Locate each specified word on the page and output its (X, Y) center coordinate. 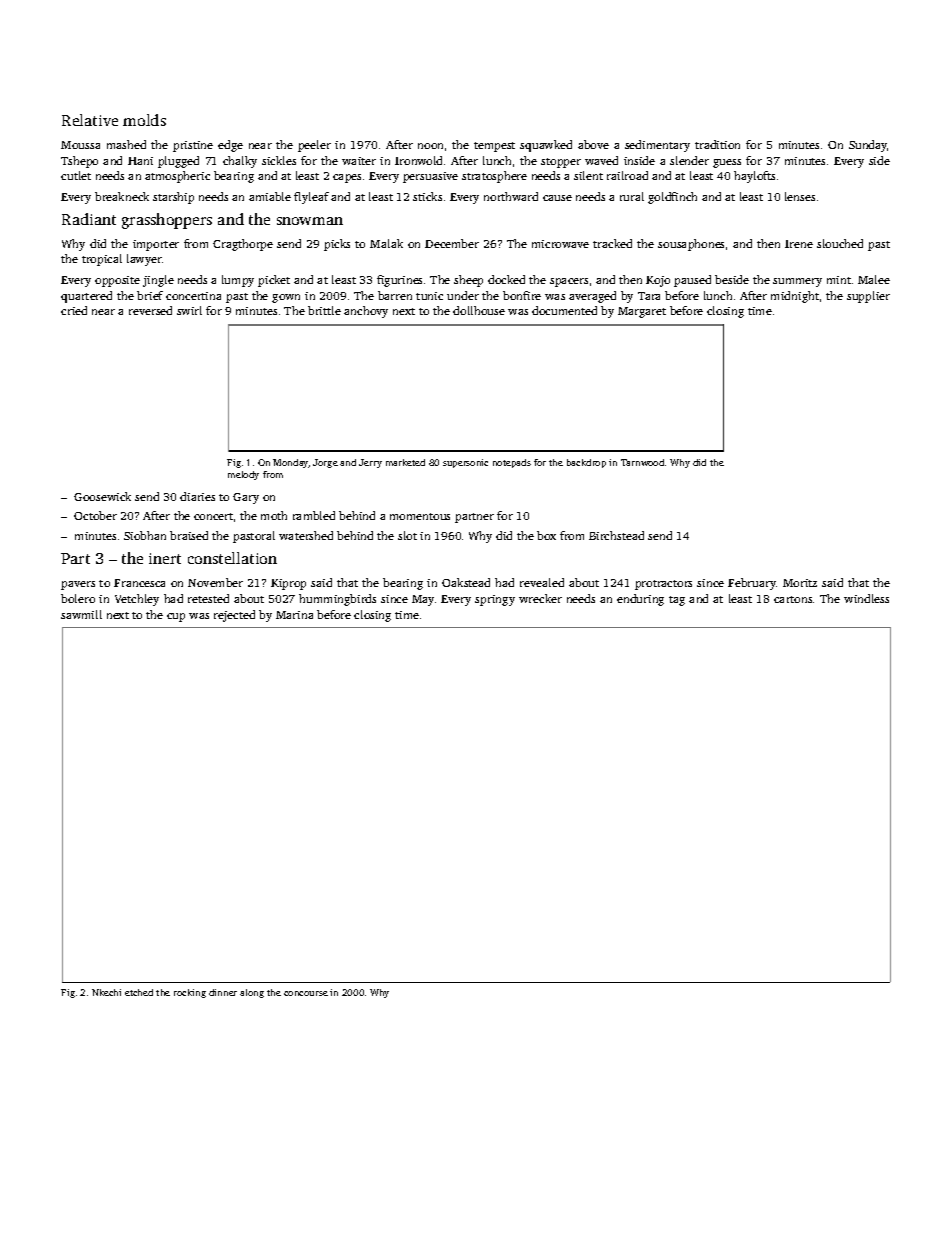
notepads (512, 463)
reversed (150, 310)
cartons (793, 599)
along (252, 993)
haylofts (754, 177)
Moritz (800, 583)
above (593, 144)
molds (144, 120)
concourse (306, 993)
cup (176, 617)
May (423, 600)
